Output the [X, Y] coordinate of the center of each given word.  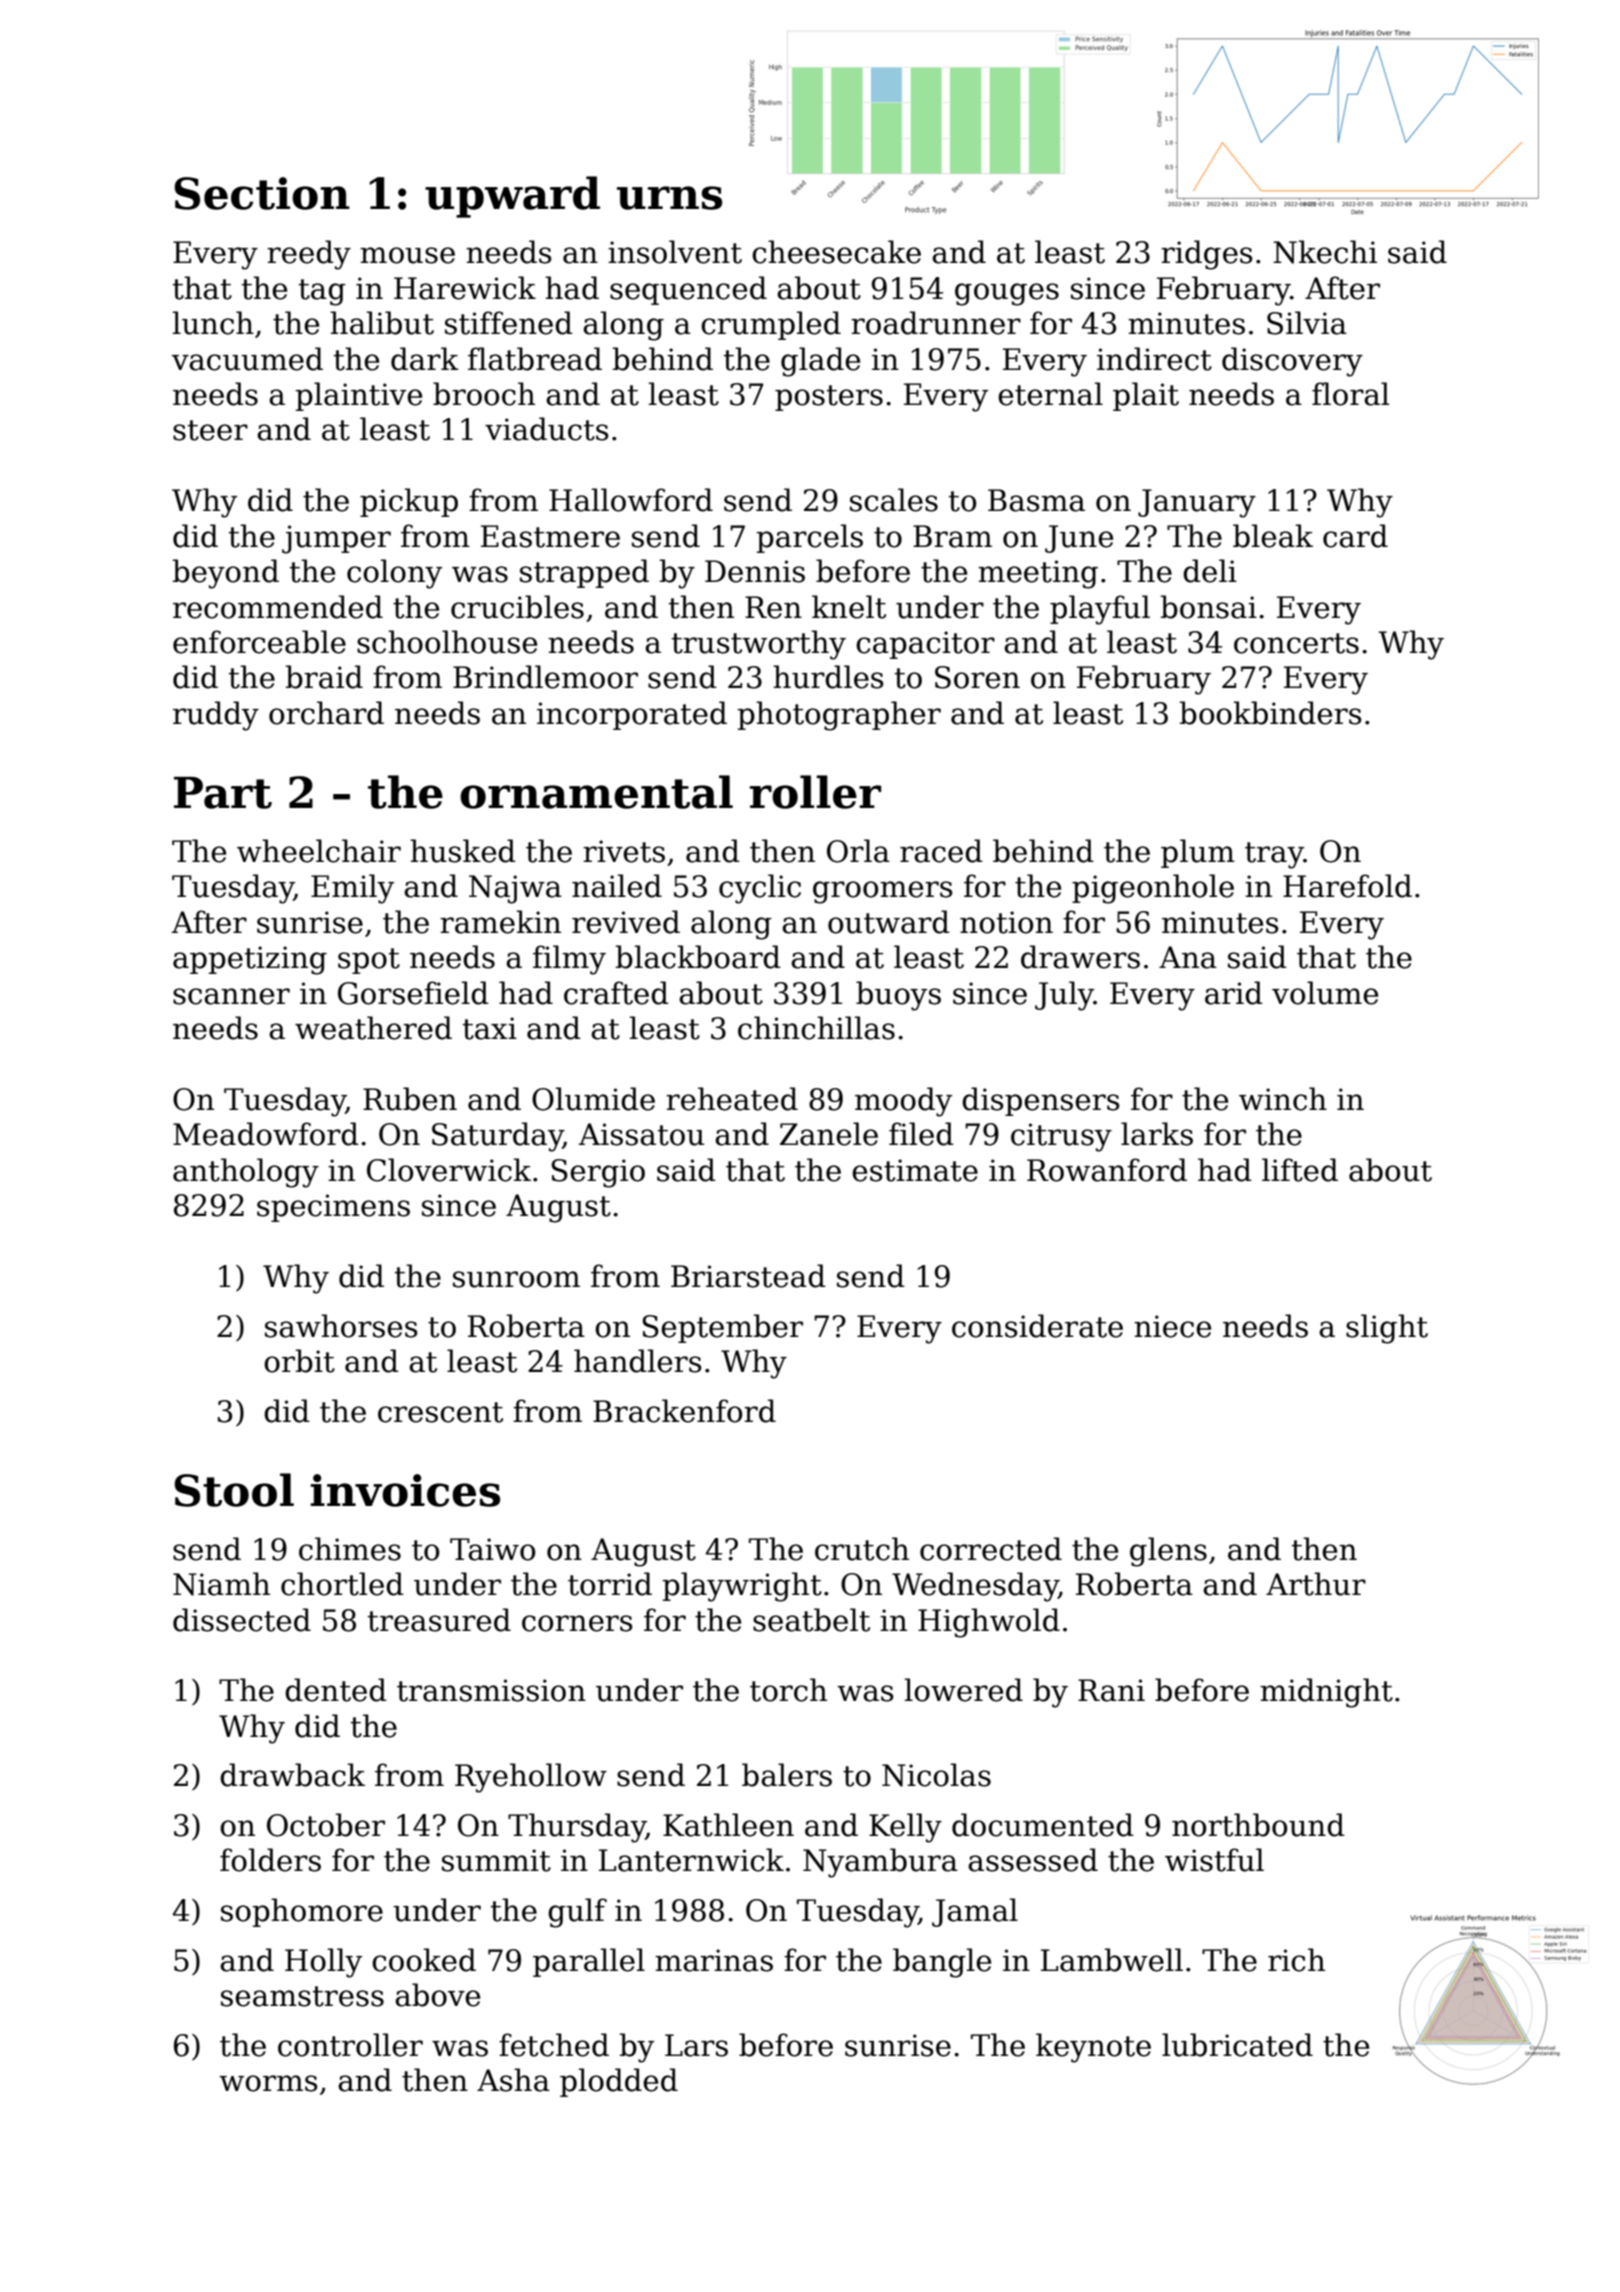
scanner [231, 996]
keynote [1093, 2048]
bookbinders [1270, 713]
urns [669, 198]
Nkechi [1325, 252]
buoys [898, 996]
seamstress [302, 1996]
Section [262, 193]
